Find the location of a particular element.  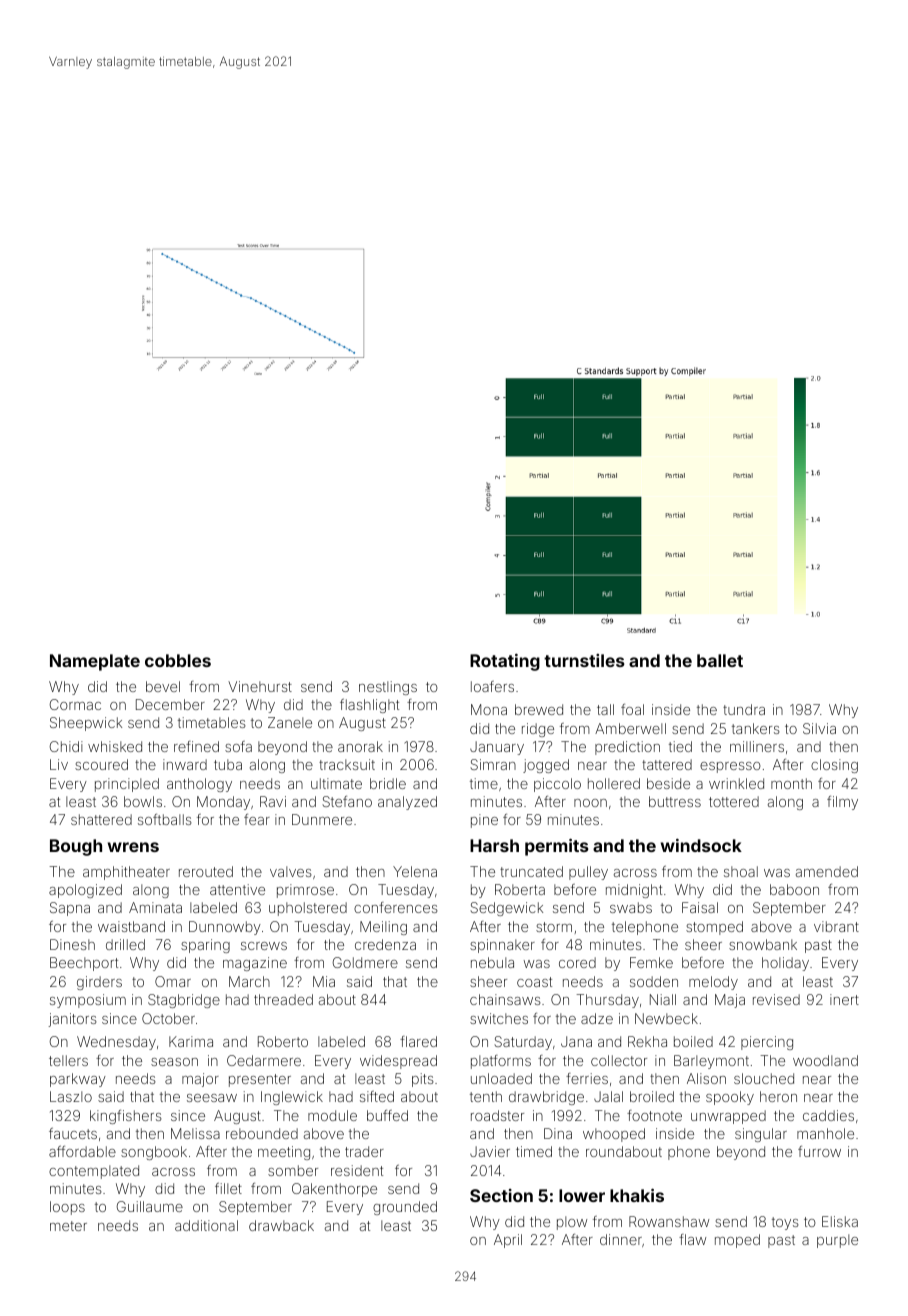

coast is located at coordinates (534, 982).
